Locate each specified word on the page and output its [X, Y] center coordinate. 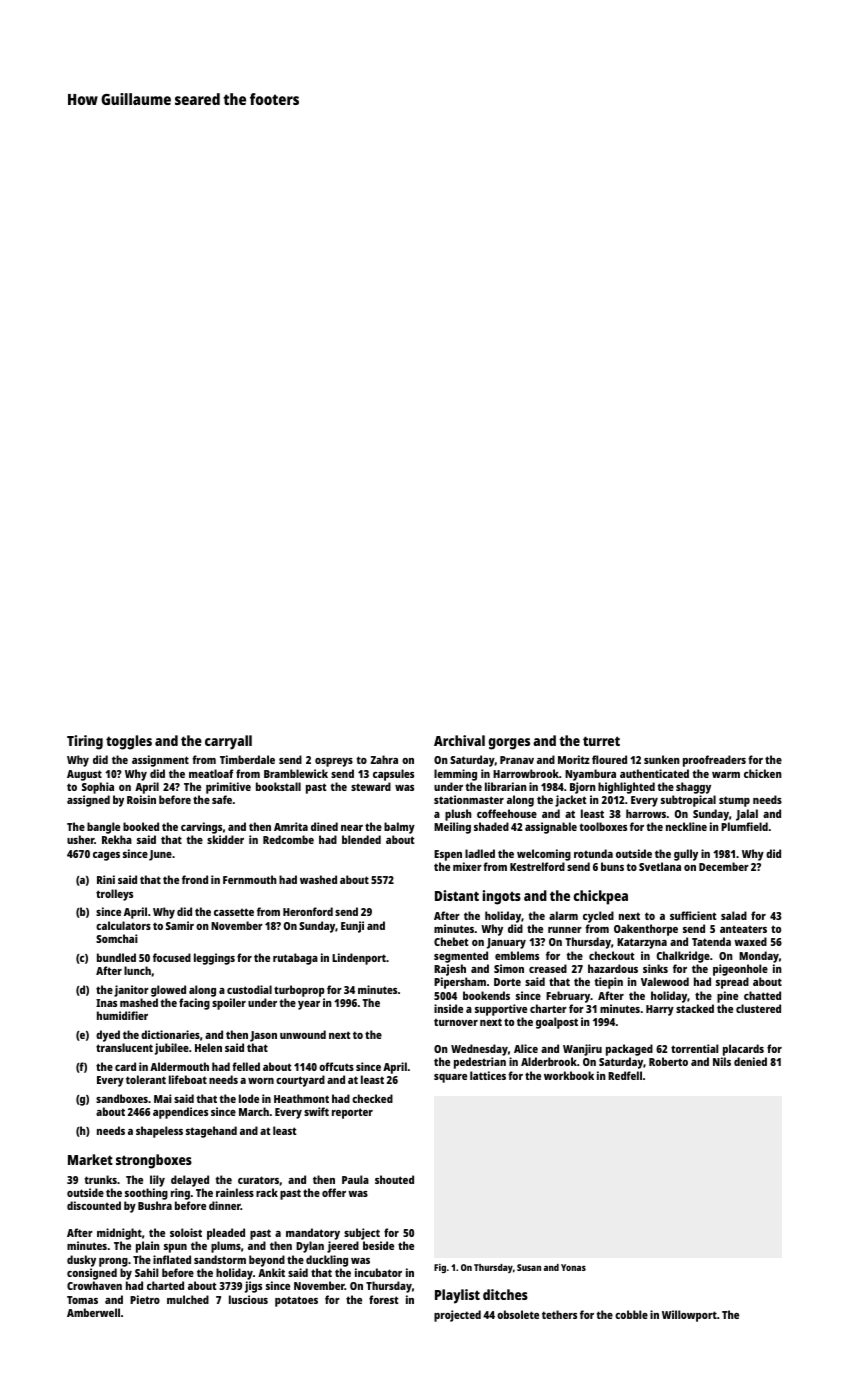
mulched [188, 1299]
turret [601, 741]
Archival [459, 740]
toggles [129, 742]
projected [457, 1316]
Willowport [689, 1316]
